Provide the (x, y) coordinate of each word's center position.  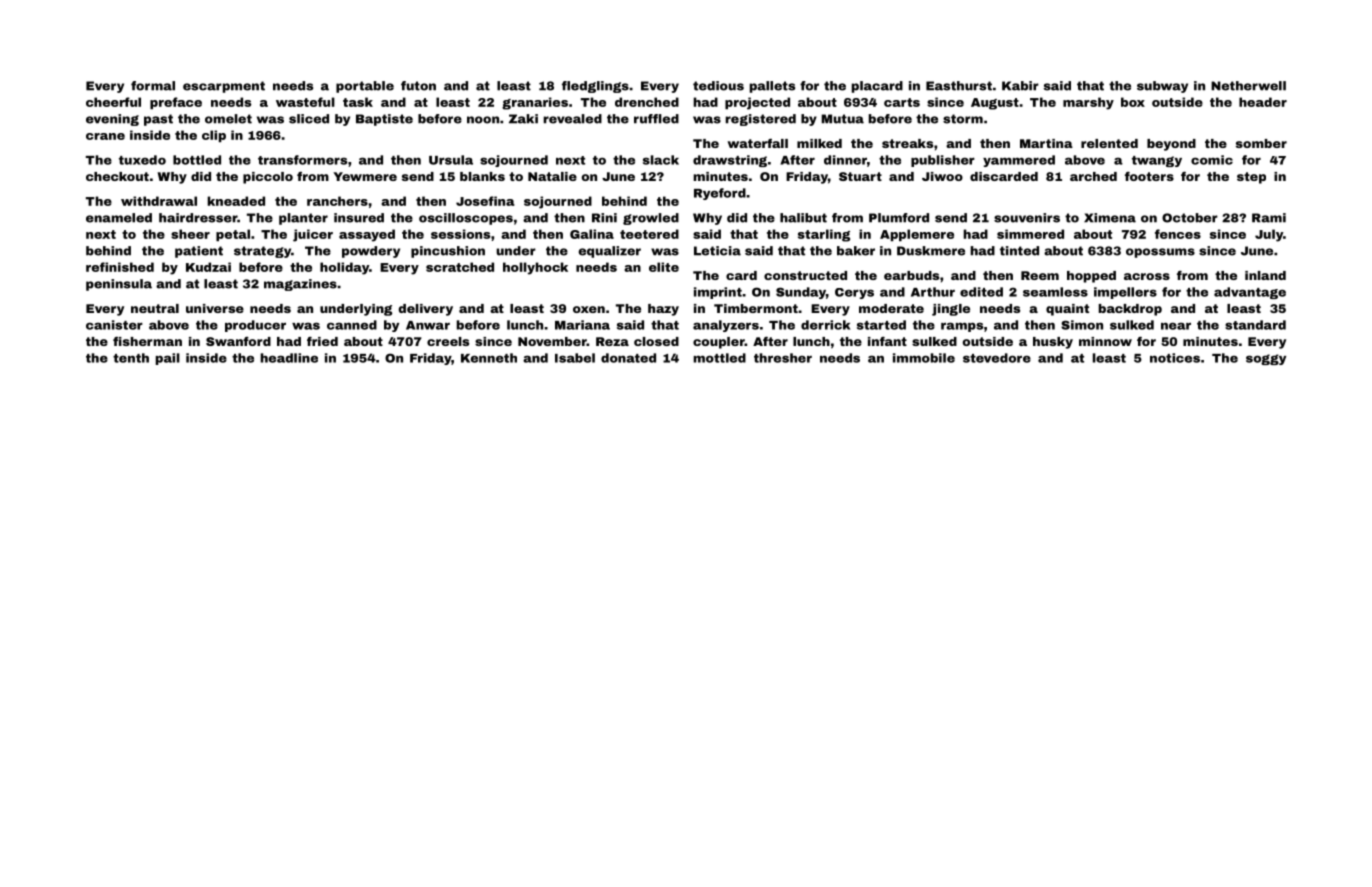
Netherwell (1248, 86)
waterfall (758, 143)
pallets (772, 87)
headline (289, 358)
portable (365, 87)
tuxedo (142, 160)
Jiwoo (942, 176)
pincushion (448, 252)
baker (856, 251)
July (1269, 235)
